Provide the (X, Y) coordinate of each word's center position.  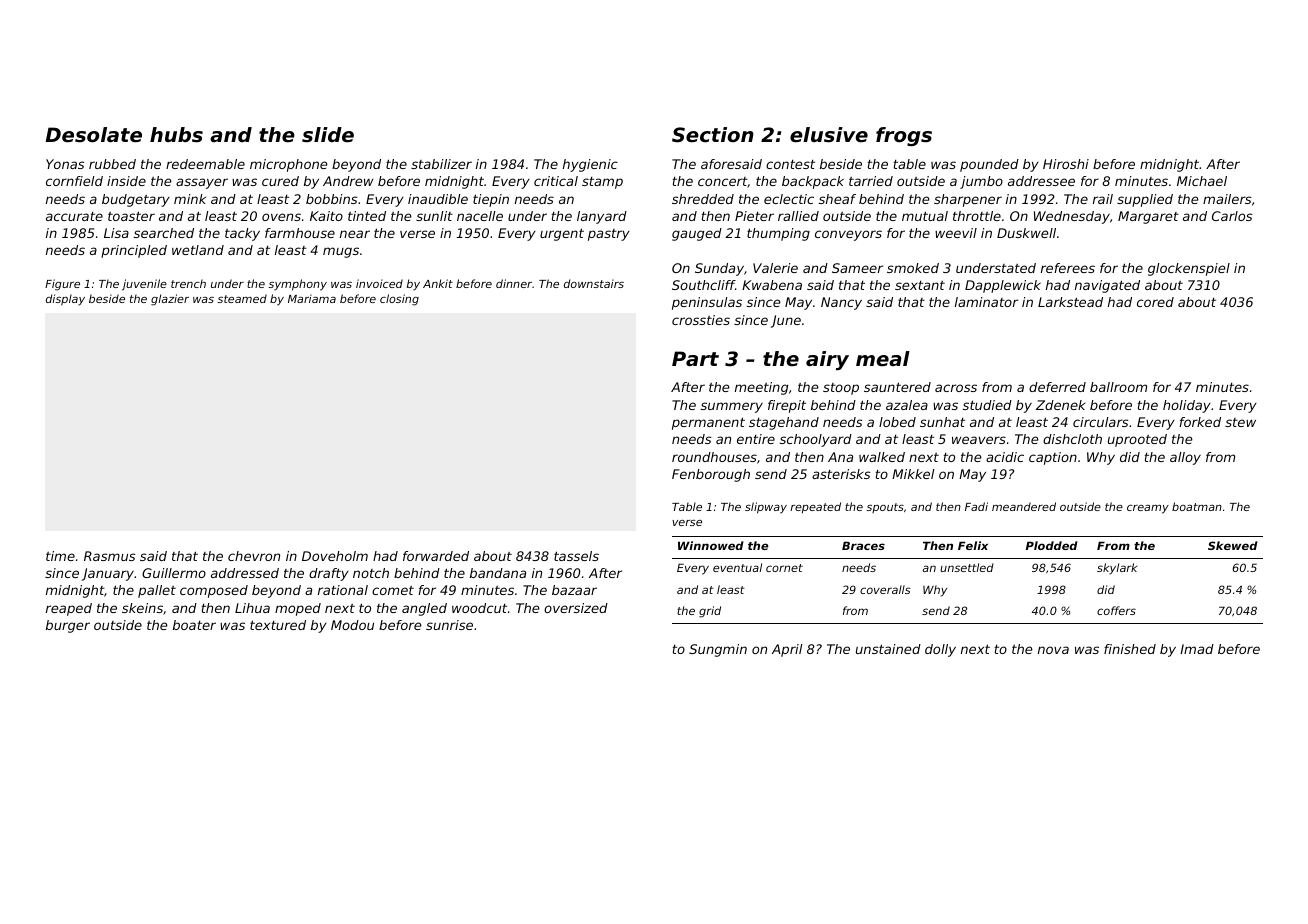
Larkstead (1070, 302)
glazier (170, 300)
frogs (904, 136)
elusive (829, 135)
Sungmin (718, 650)
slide (328, 135)
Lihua (252, 608)
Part (695, 358)
